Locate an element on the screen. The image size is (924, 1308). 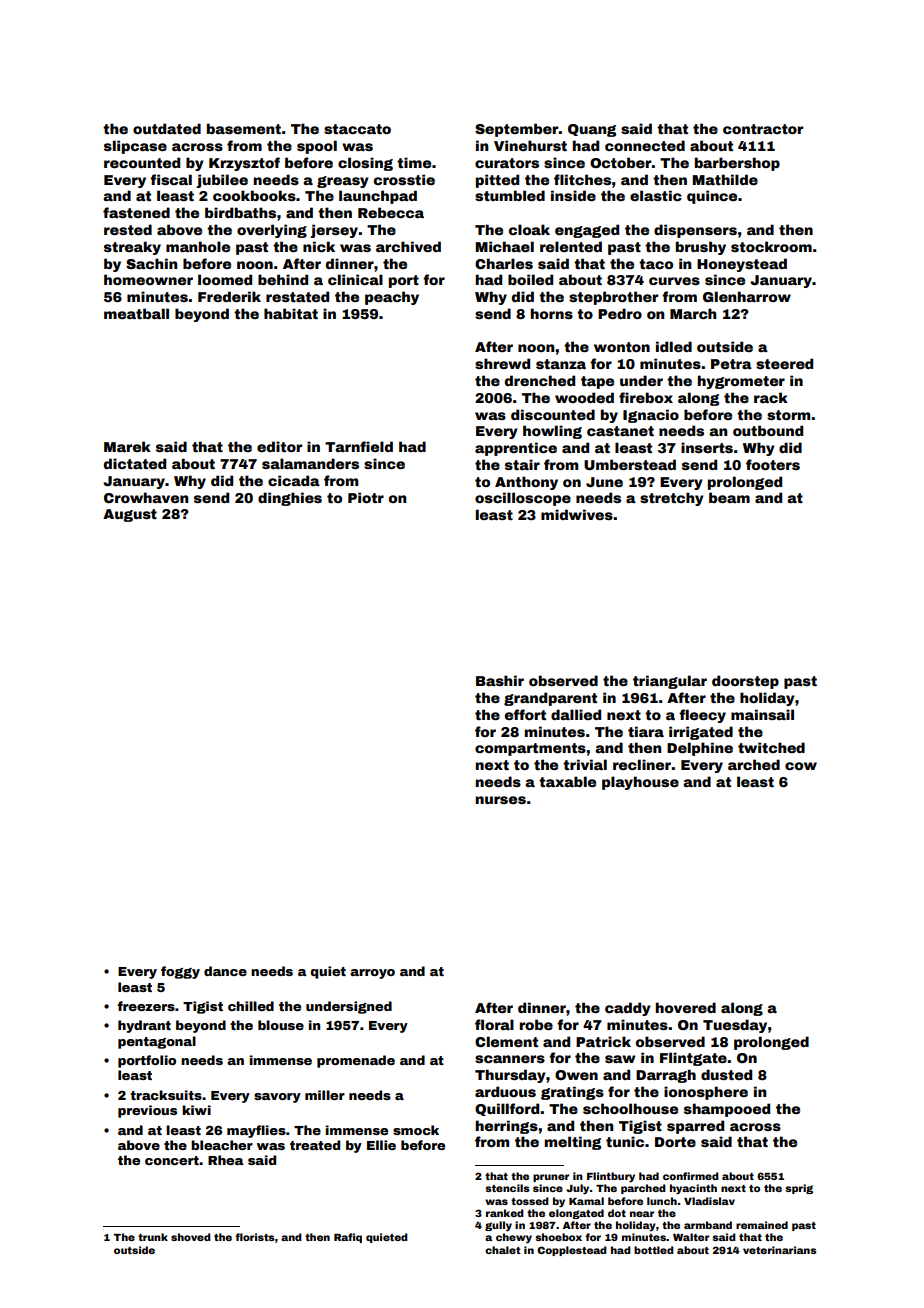
nurses is located at coordinates (501, 800).
